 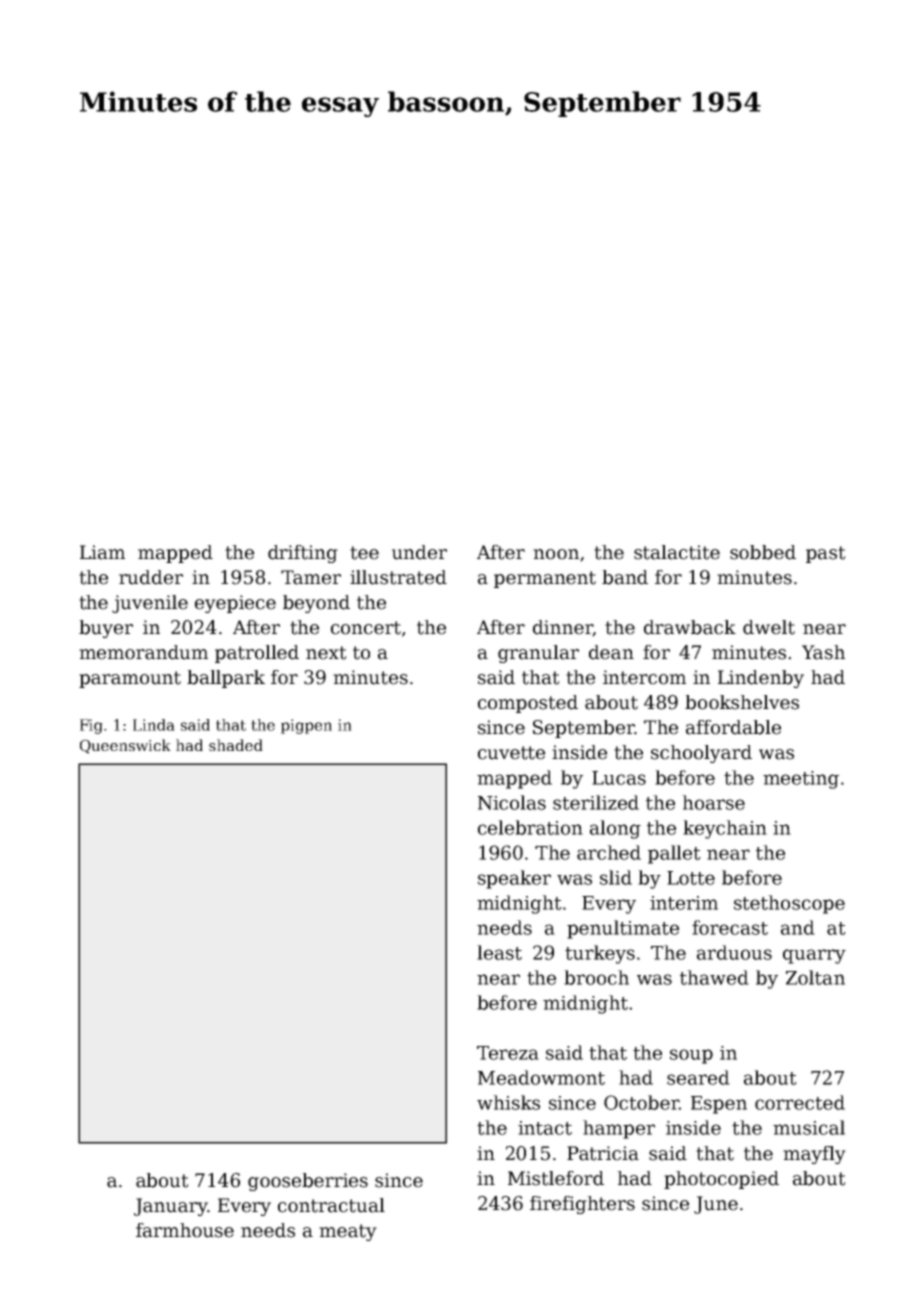 I want to click on whisks, so click(x=508, y=1102).
